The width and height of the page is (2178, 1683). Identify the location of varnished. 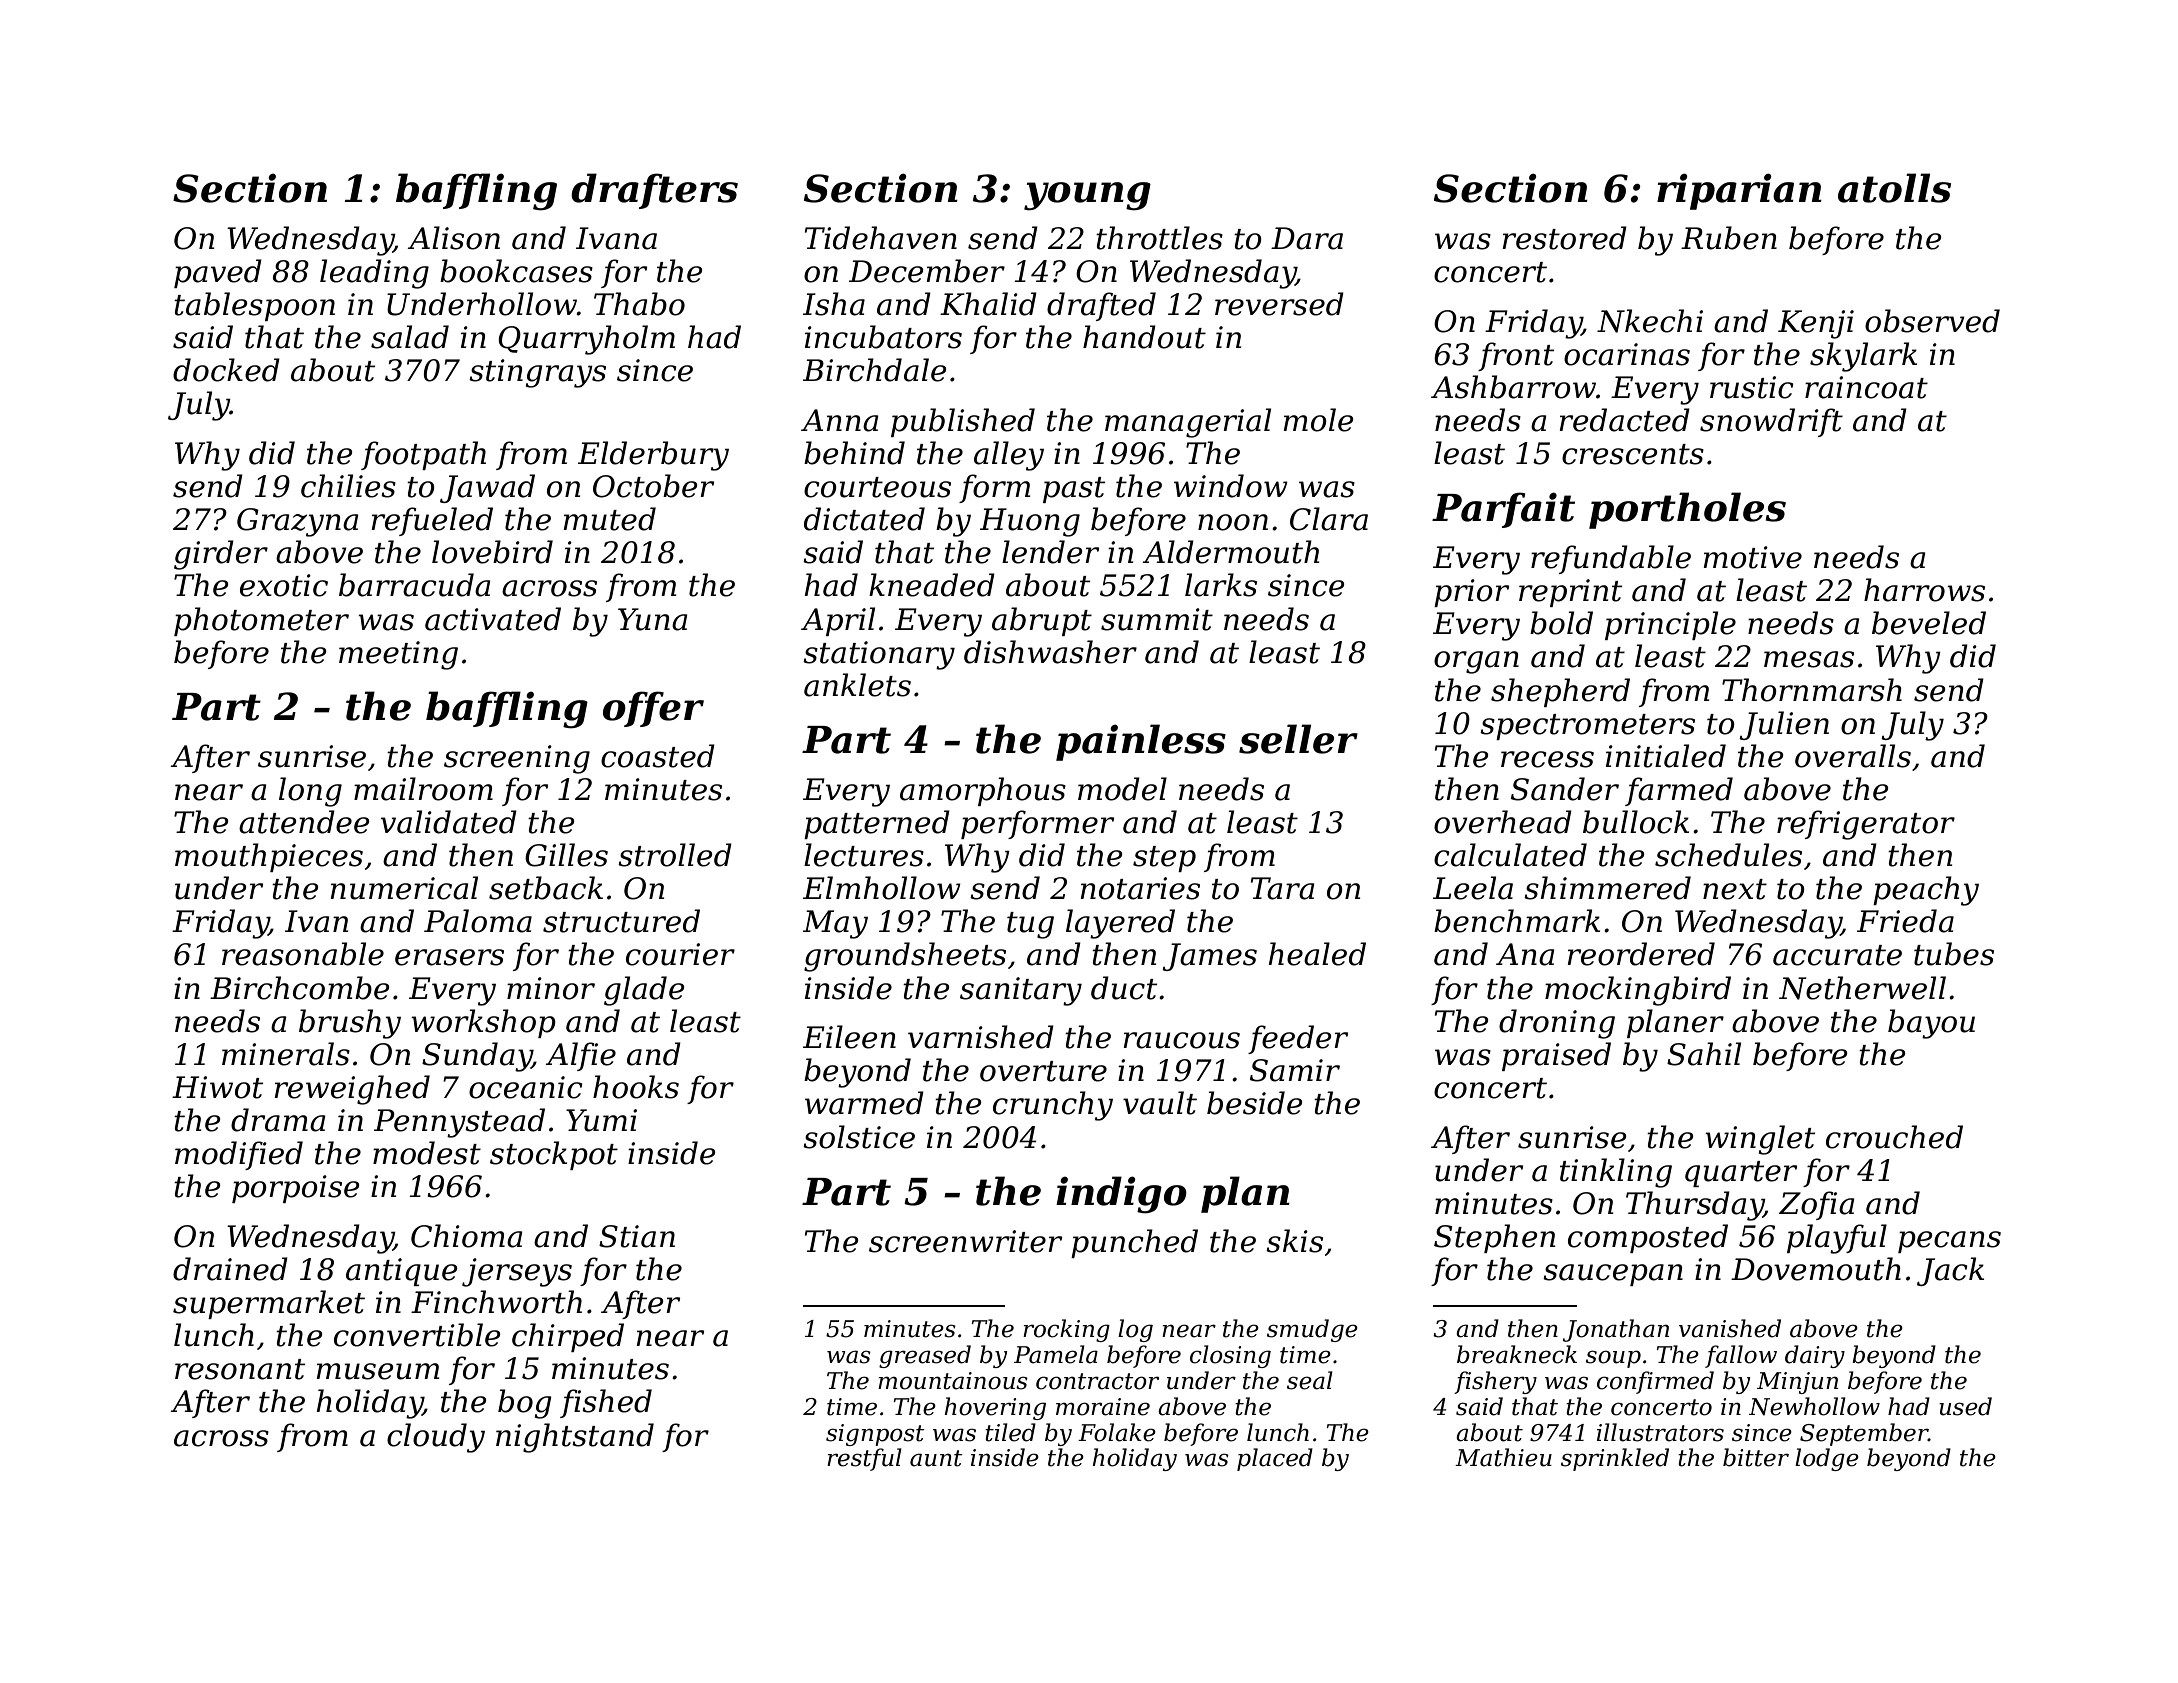
(981, 1037).
